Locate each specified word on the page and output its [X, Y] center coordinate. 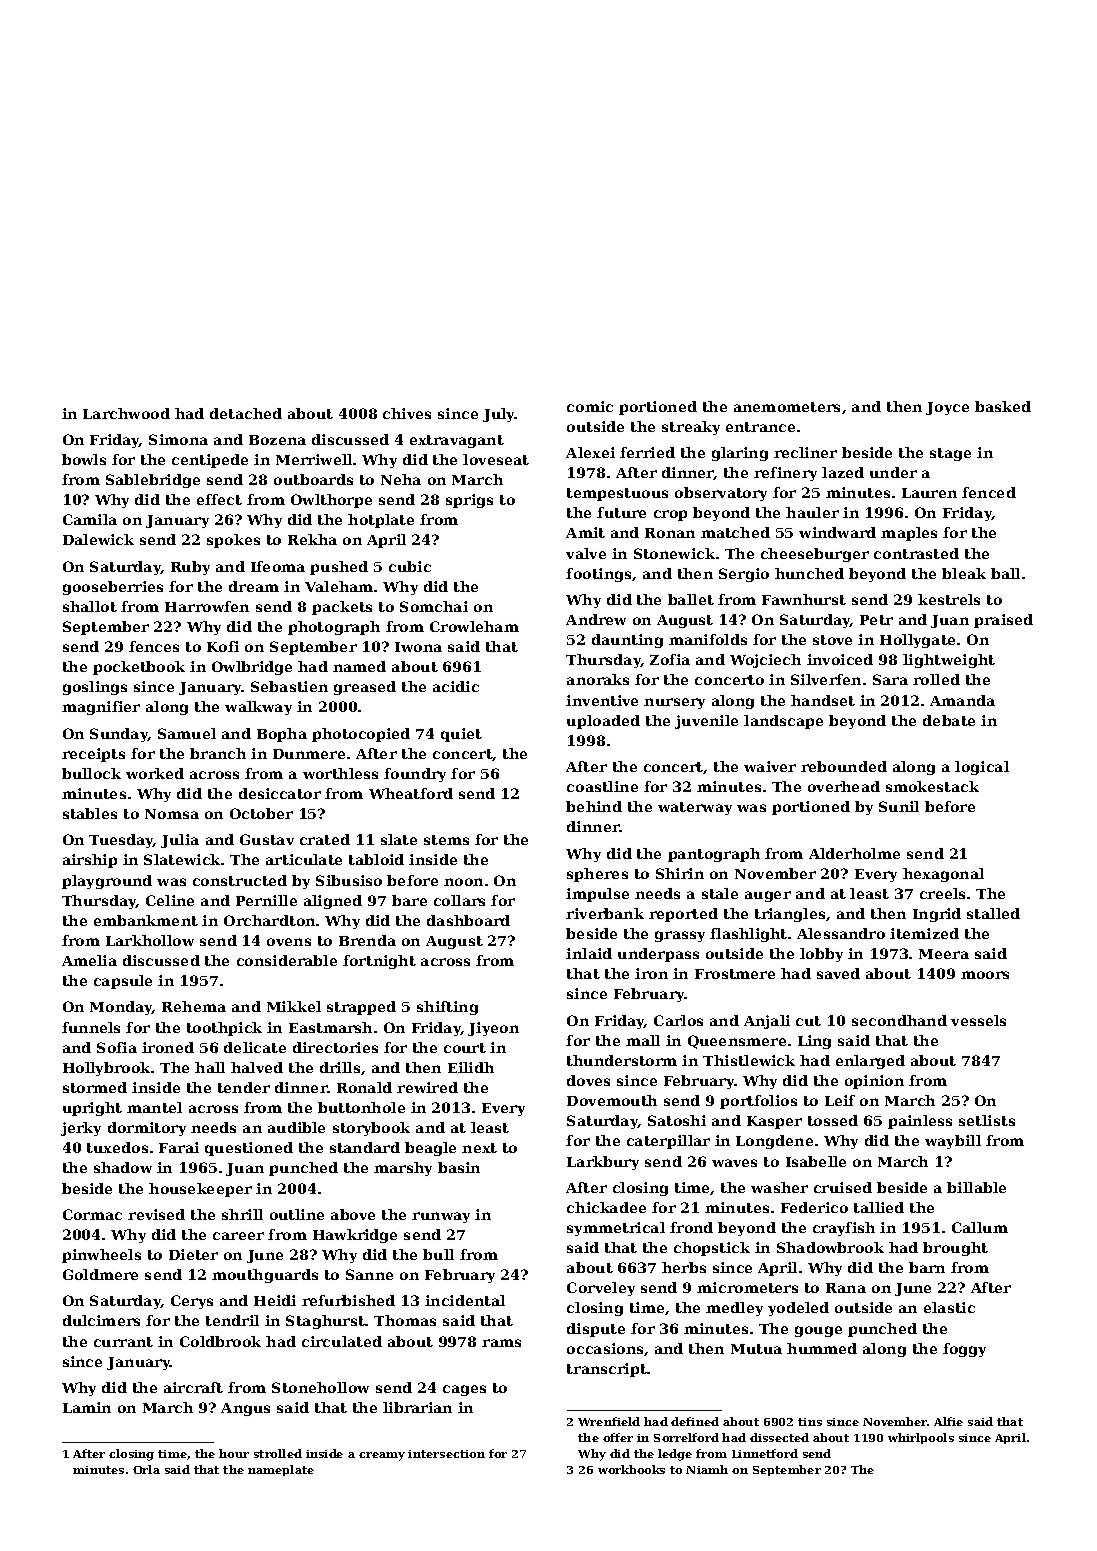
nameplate [281, 1470]
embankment [146, 920]
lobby [821, 955]
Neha [401, 479]
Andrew [596, 619]
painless [920, 1122]
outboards [313, 479]
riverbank [605, 913]
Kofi [223, 646]
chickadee [606, 1207]
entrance [760, 427]
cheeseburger [815, 555]
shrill [242, 1214]
